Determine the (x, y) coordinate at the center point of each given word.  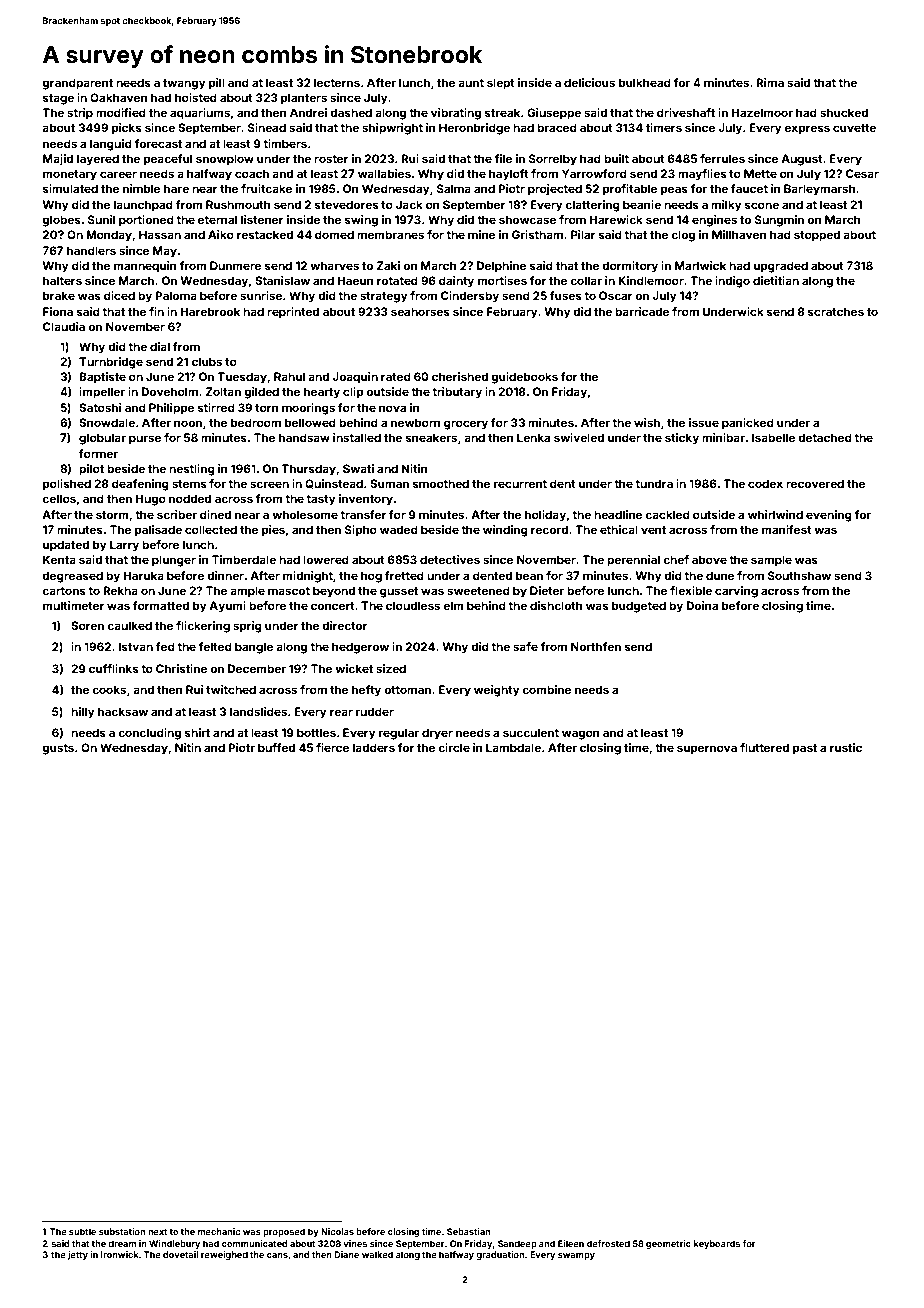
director (345, 625)
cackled (667, 514)
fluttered (764, 747)
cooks (109, 689)
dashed (351, 112)
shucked (844, 112)
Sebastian (468, 1231)
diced (119, 295)
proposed (284, 1232)
